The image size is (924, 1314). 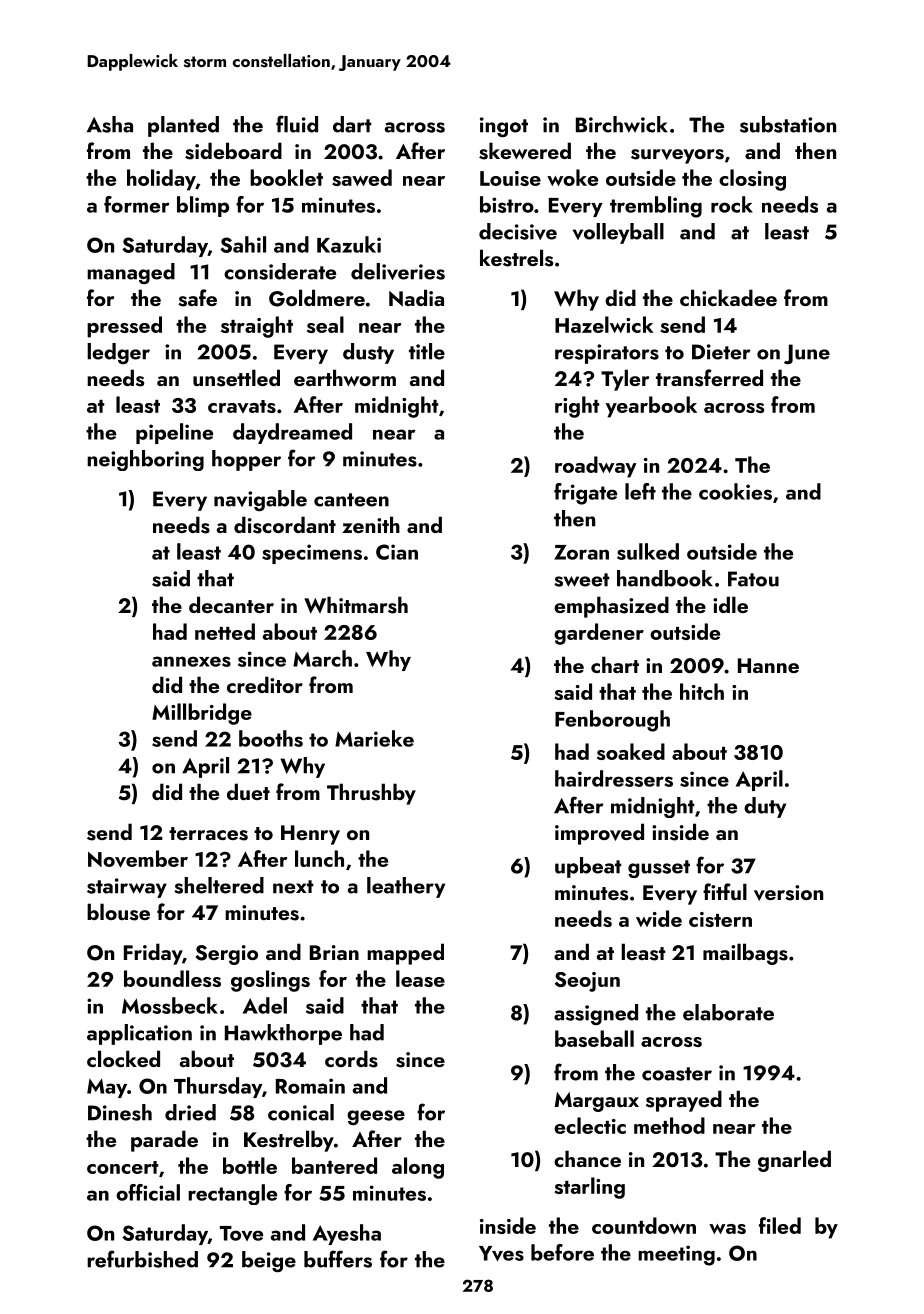 I want to click on version, so click(x=788, y=893).
